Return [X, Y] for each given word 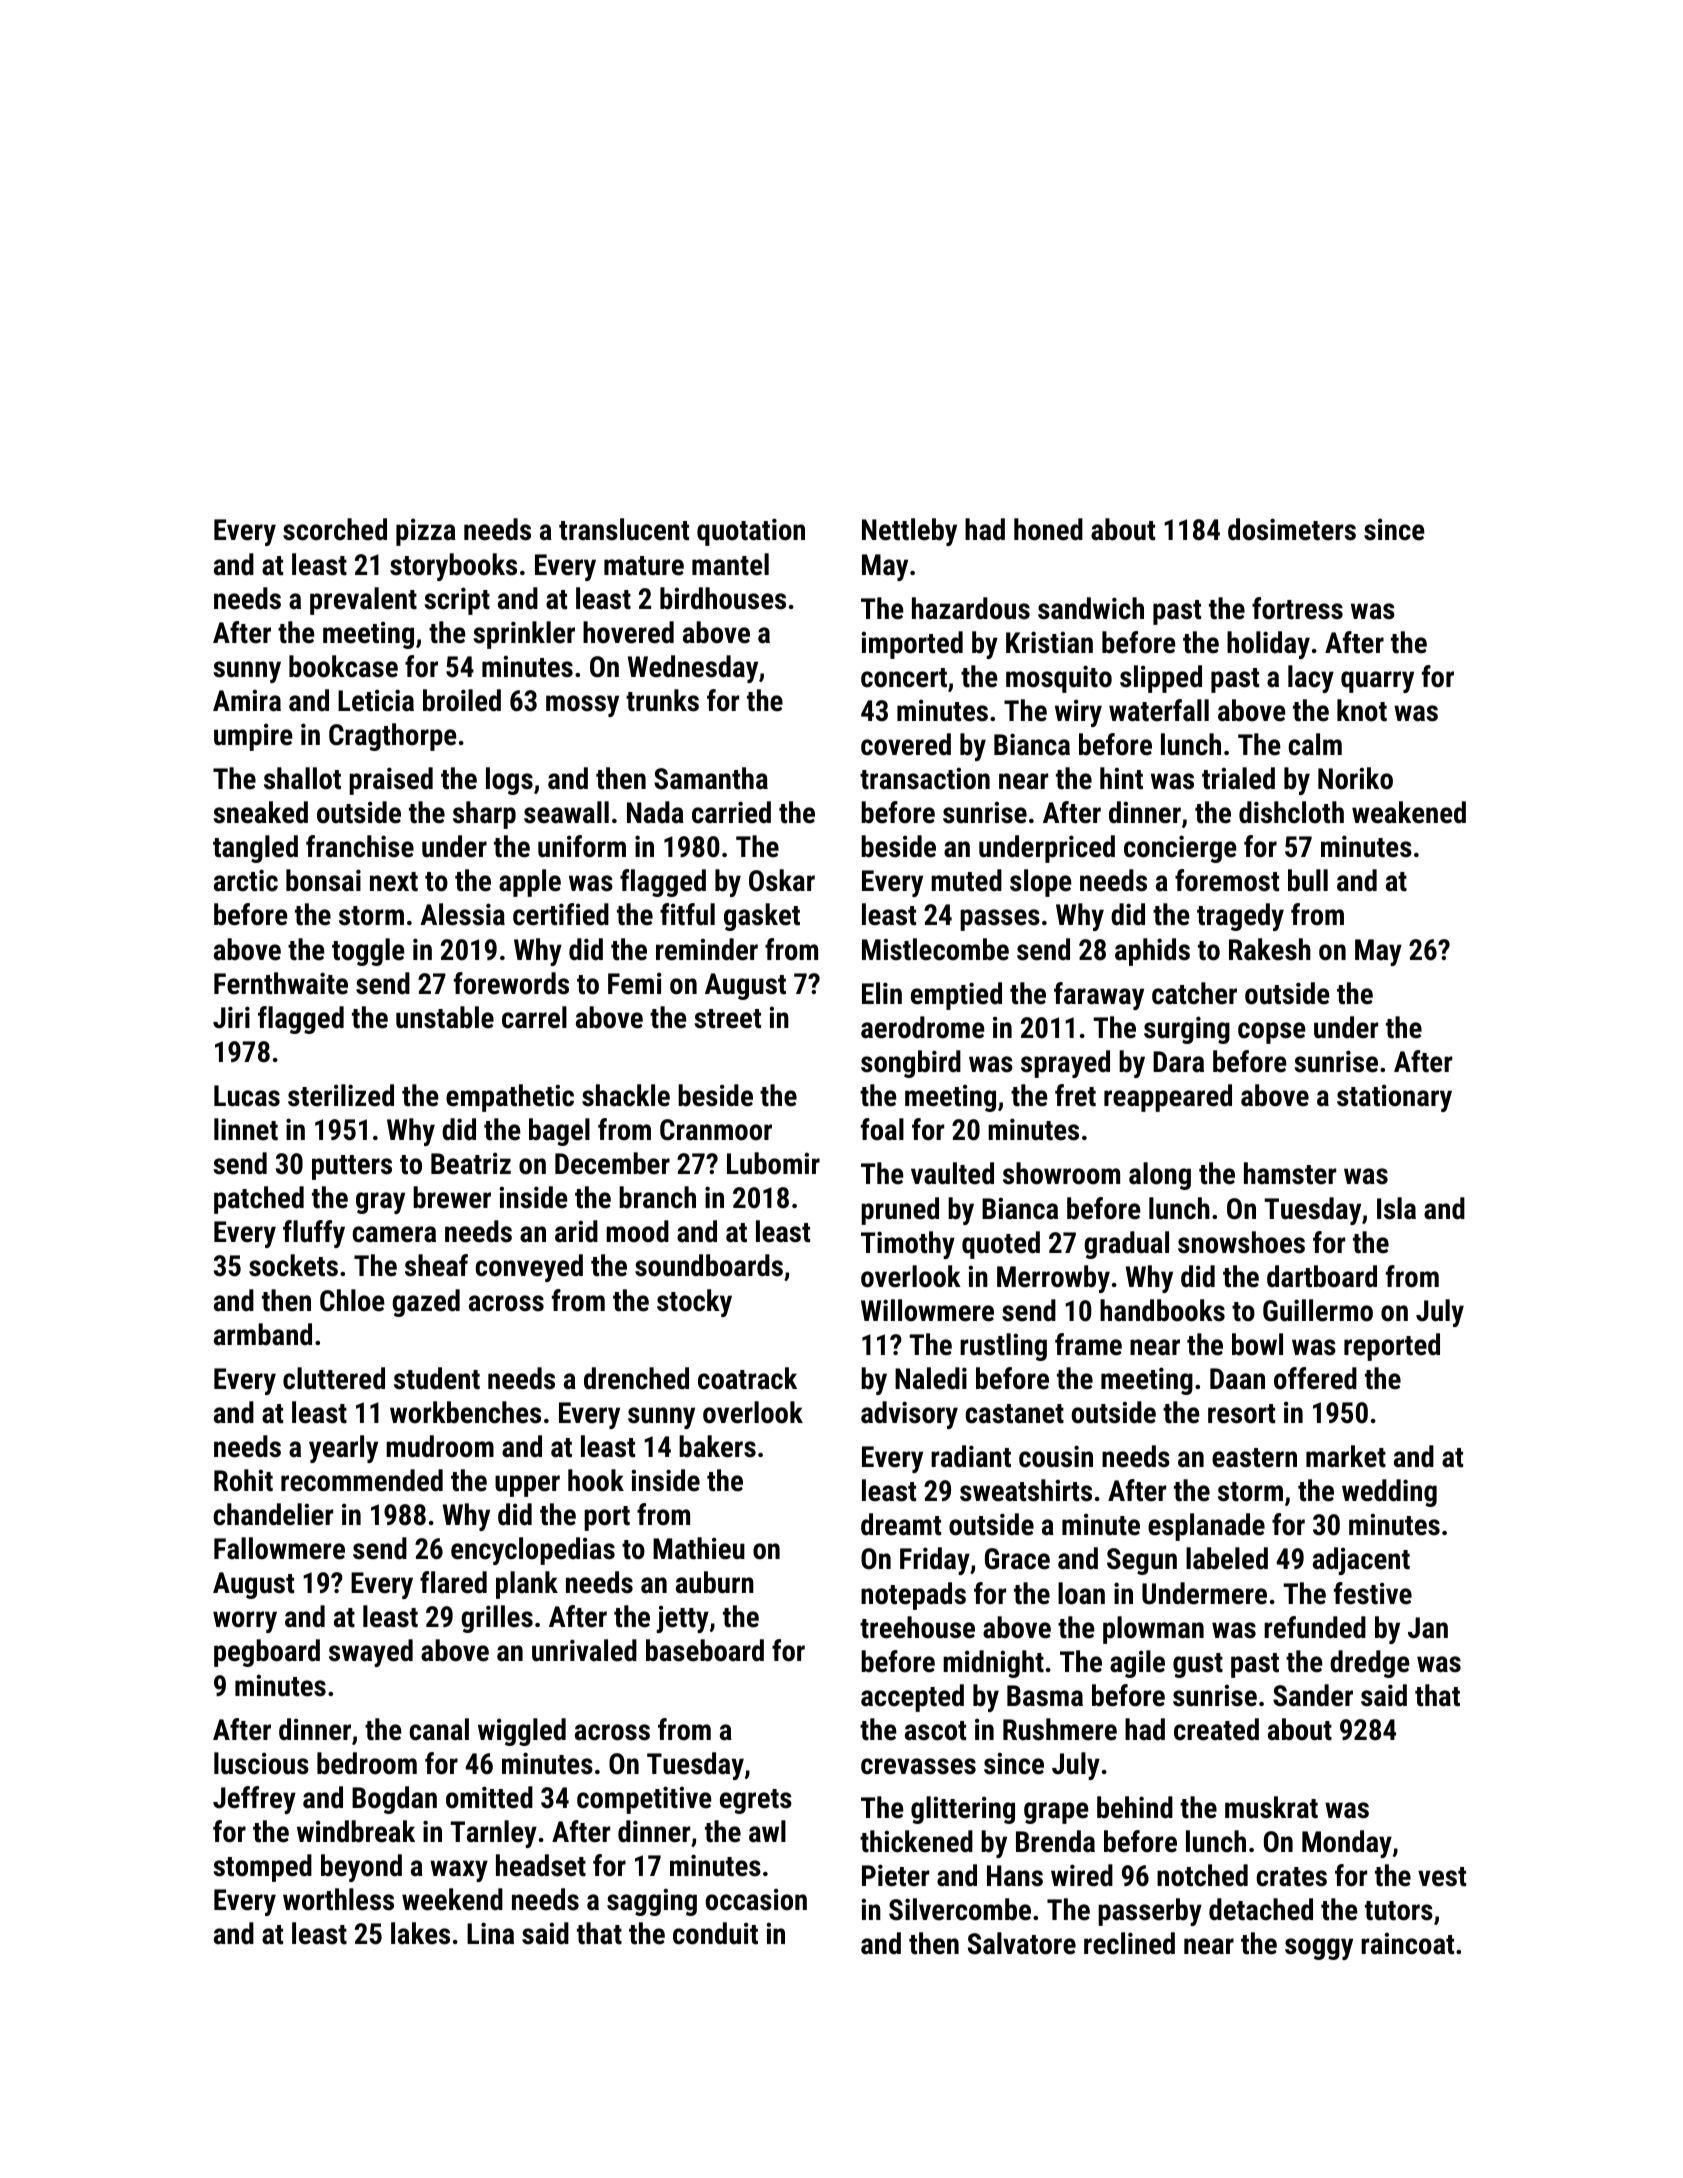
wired [1082, 1875]
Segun [1142, 1561]
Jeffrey [254, 1800]
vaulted [952, 1173]
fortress [1297, 608]
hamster [1290, 1173]
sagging [652, 1902]
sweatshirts [1026, 1490]
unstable [445, 1017]
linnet [246, 1129]
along [1160, 1176]
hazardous [971, 608]
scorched [335, 529]
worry [245, 1622]
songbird [911, 1064]
